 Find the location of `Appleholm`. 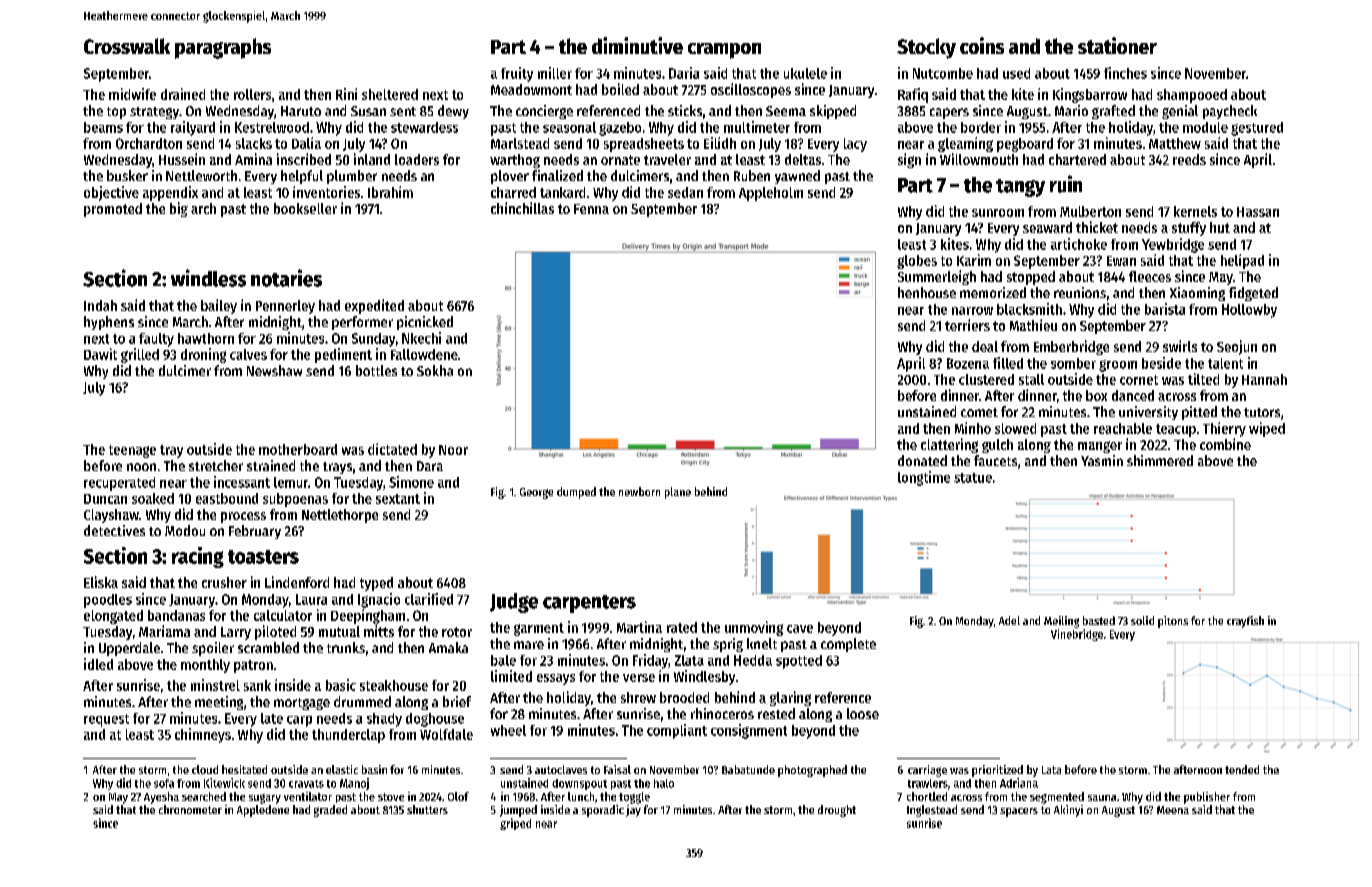

Appleholm is located at coordinates (771, 194).
